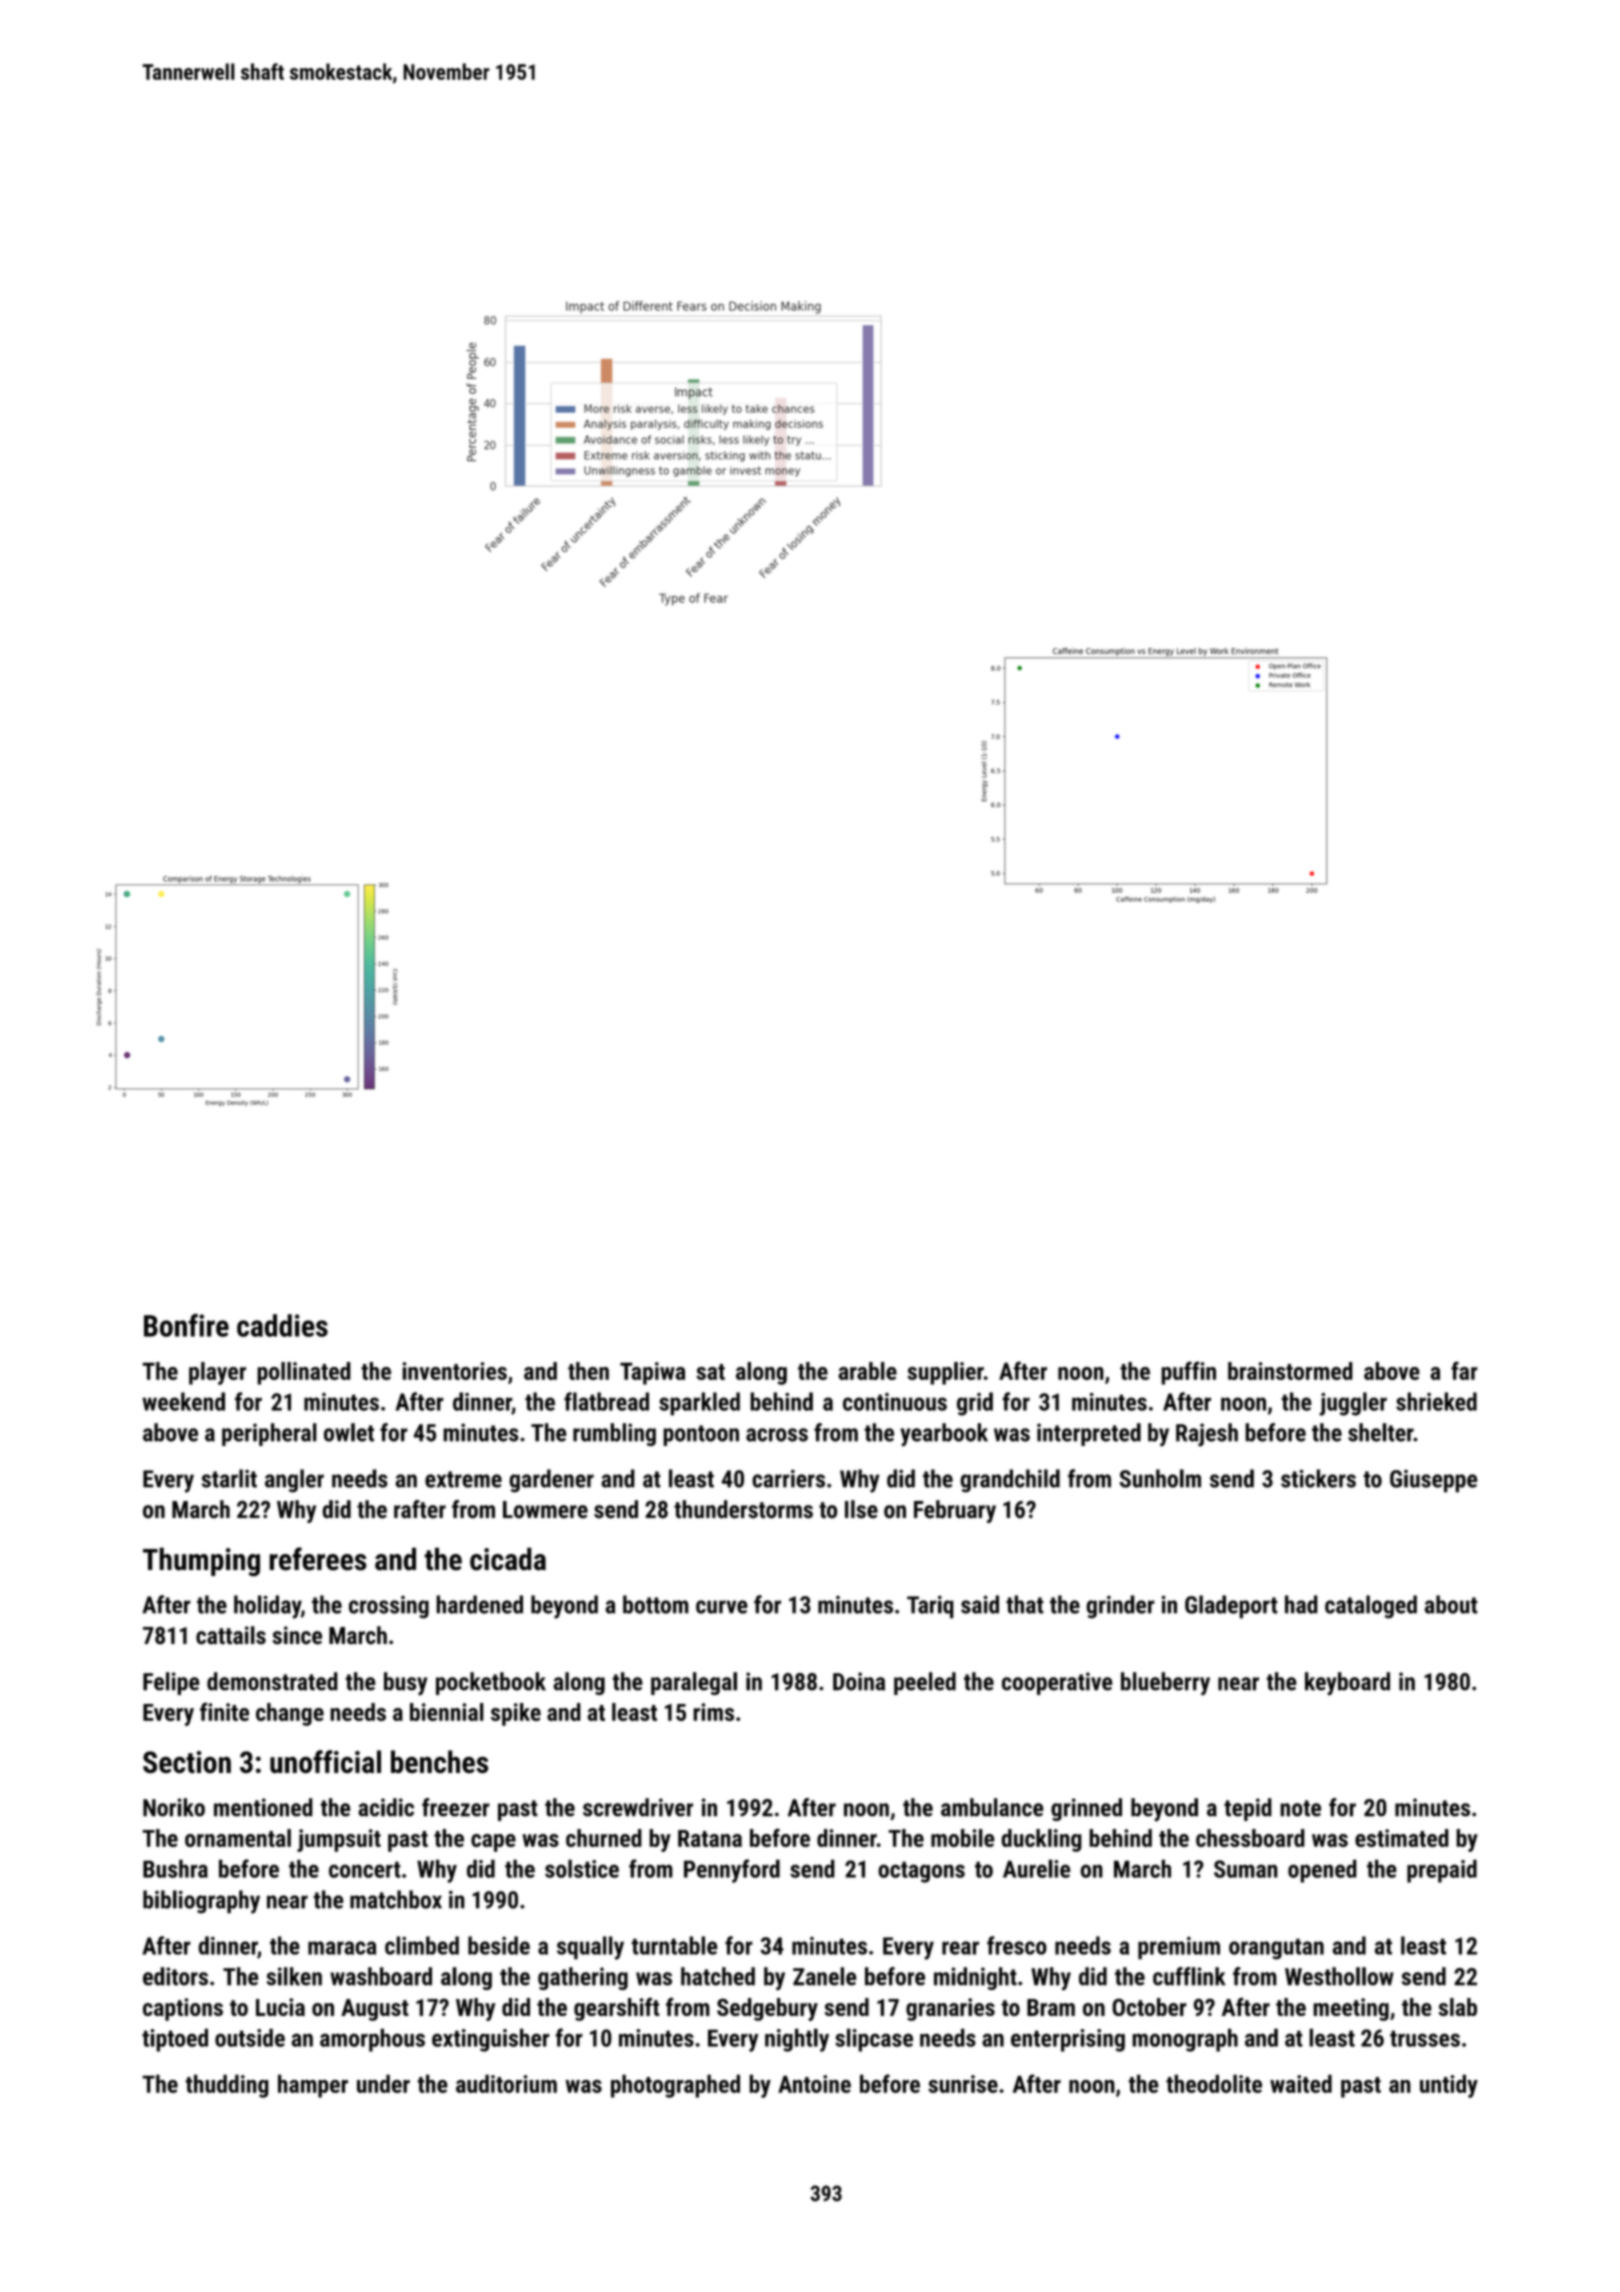 This screenshot has height=2292, width=1620. What do you see at coordinates (710, 1838) in the screenshot?
I see `Ratana` at bounding box center [710, 1838].
